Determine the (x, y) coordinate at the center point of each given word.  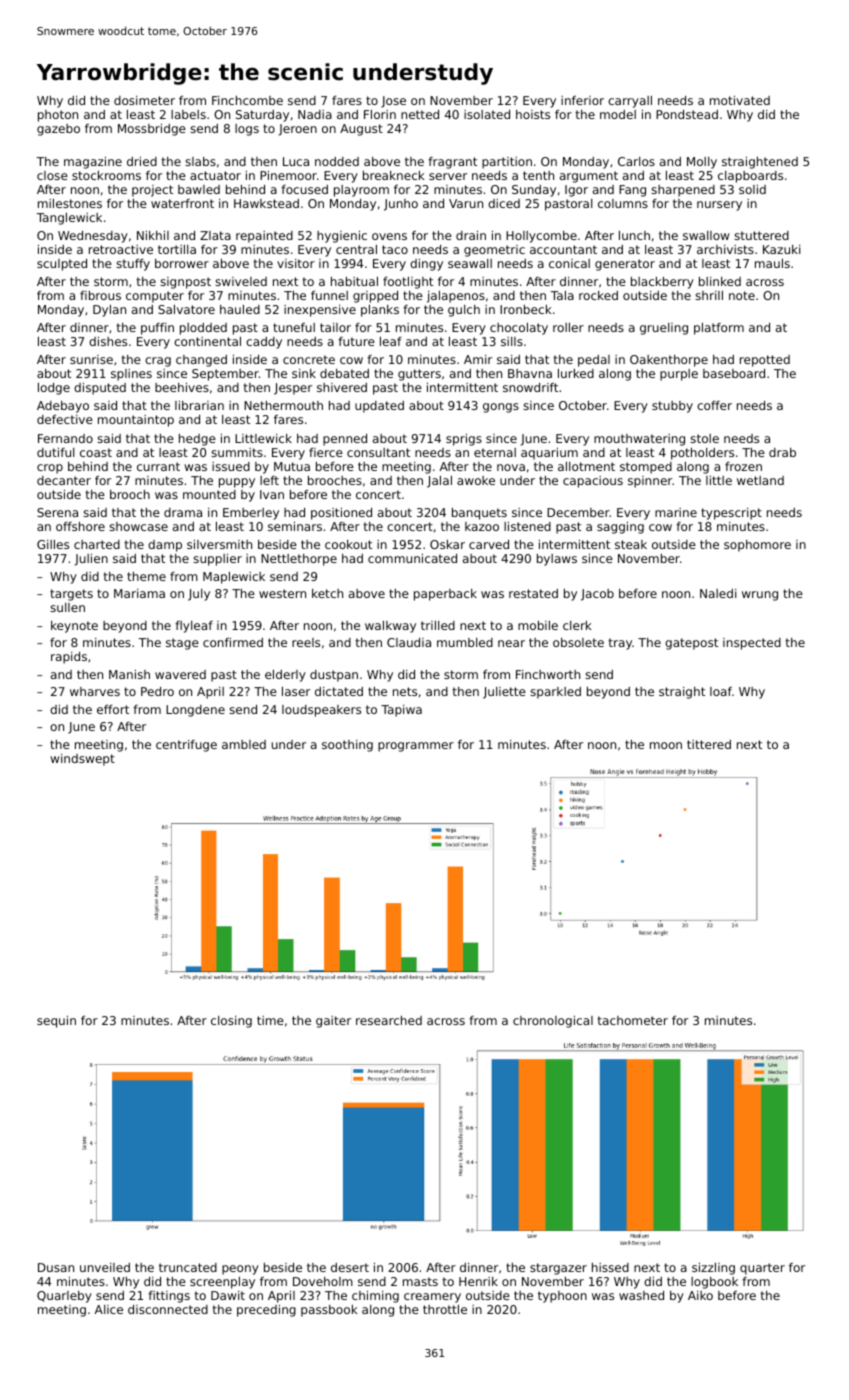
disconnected (168, 1309)
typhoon (562, 1297)
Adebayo (63, 407)
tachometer (632, 1020)
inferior (582, 100)
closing (231, 1022)
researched (389, 1020)
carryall (630, 102)
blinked (720, 281)
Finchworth (548, 674)
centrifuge (186, 746)
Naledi (718, 593)
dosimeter (144, 100)
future (356, 341)
